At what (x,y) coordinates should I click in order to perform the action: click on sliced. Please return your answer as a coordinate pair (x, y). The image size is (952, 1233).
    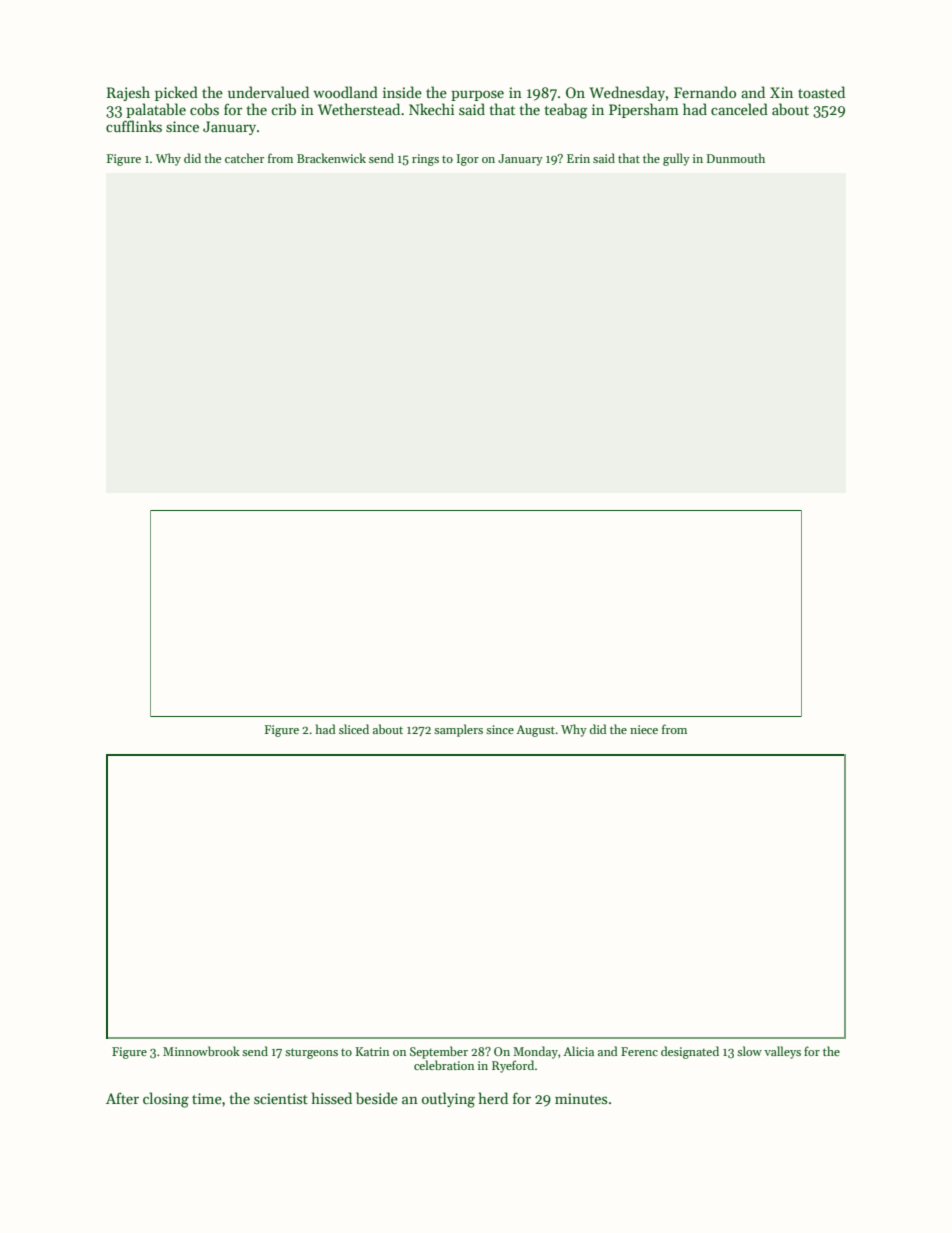
    Looking at the image, I should click on (354, 729).
